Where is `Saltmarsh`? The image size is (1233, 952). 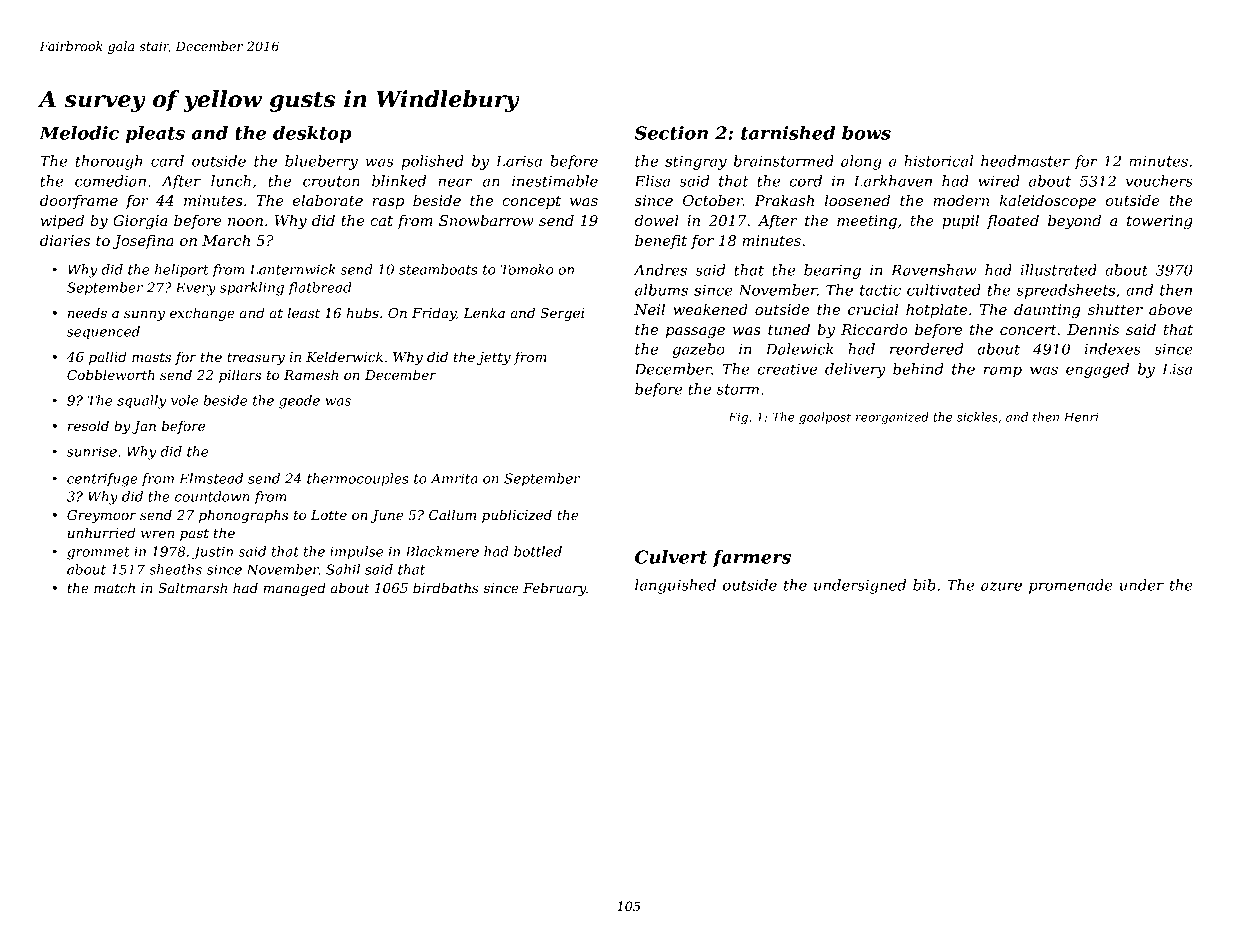 Saltmarsh is located at coordinates (192, 587).
